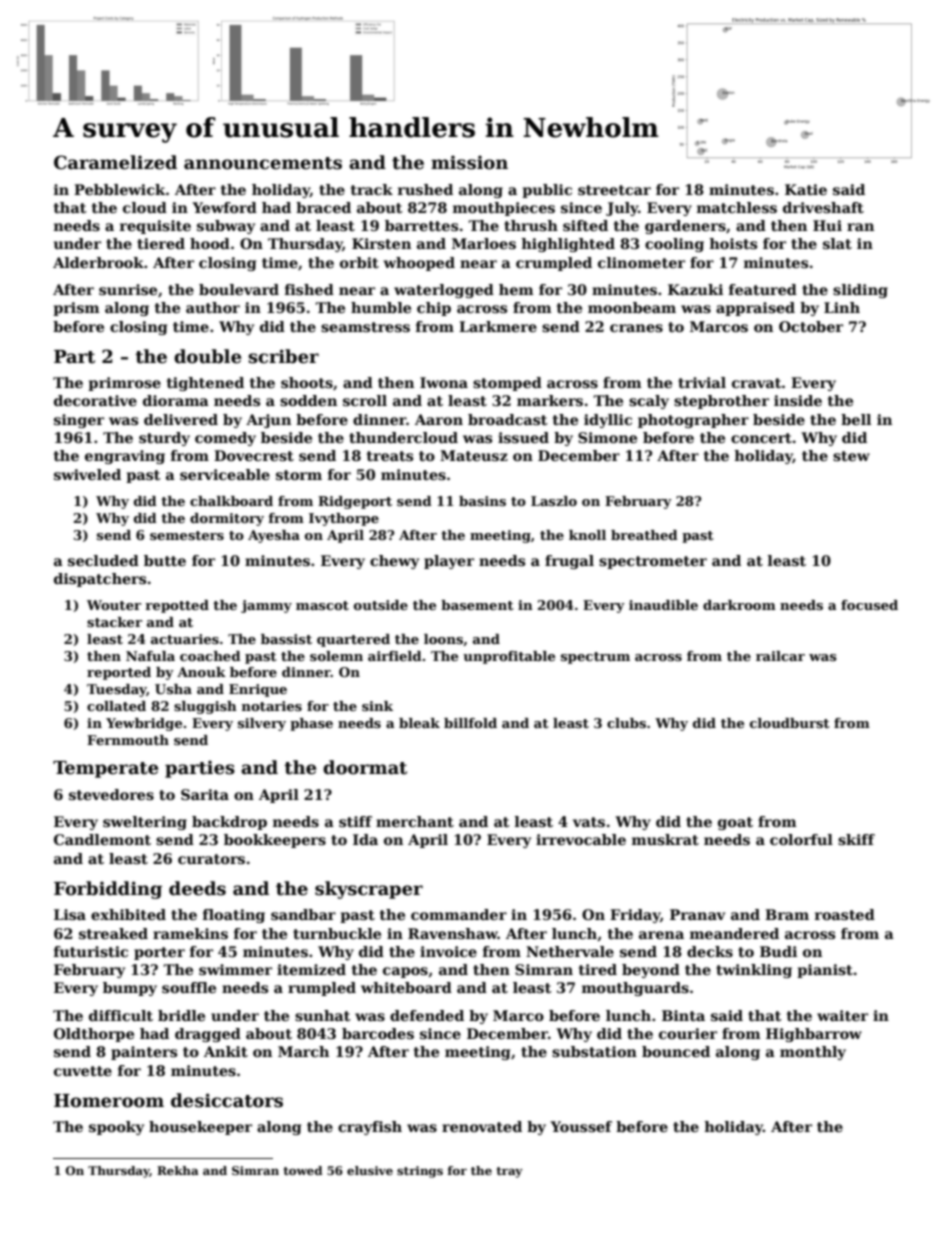 The width and height of the document is (952, 1233). I want to click on Simone, so click(607, 437).
